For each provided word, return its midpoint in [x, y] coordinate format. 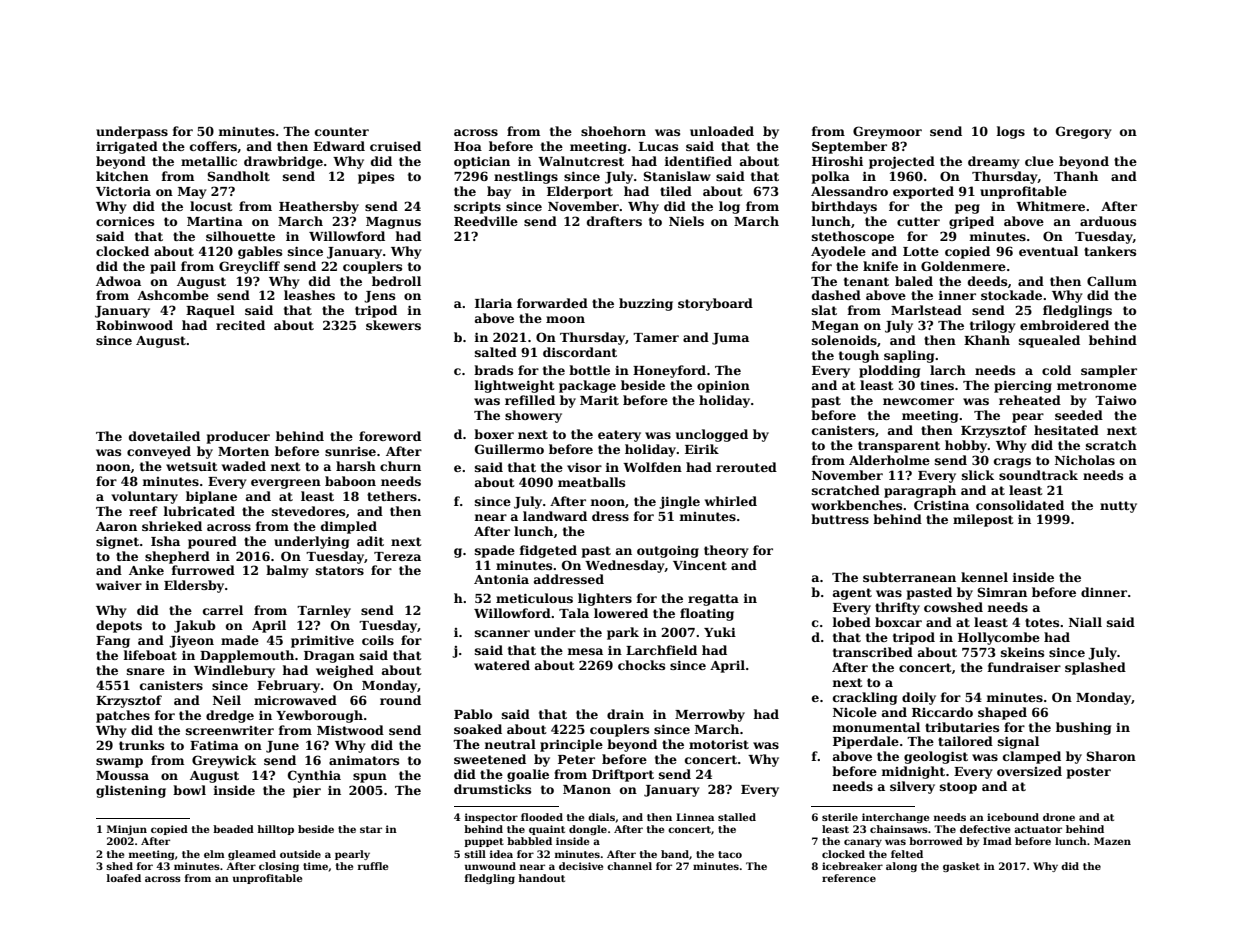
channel [629, 866]
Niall [1085, 622]
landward [555, 516]
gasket [961, 867]
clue [1039, 161]
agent [852, 594]
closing [279, 867]
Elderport [580, 192]
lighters [605, 599]
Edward [339, 146]
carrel [223, 610]
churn [400, 466]
